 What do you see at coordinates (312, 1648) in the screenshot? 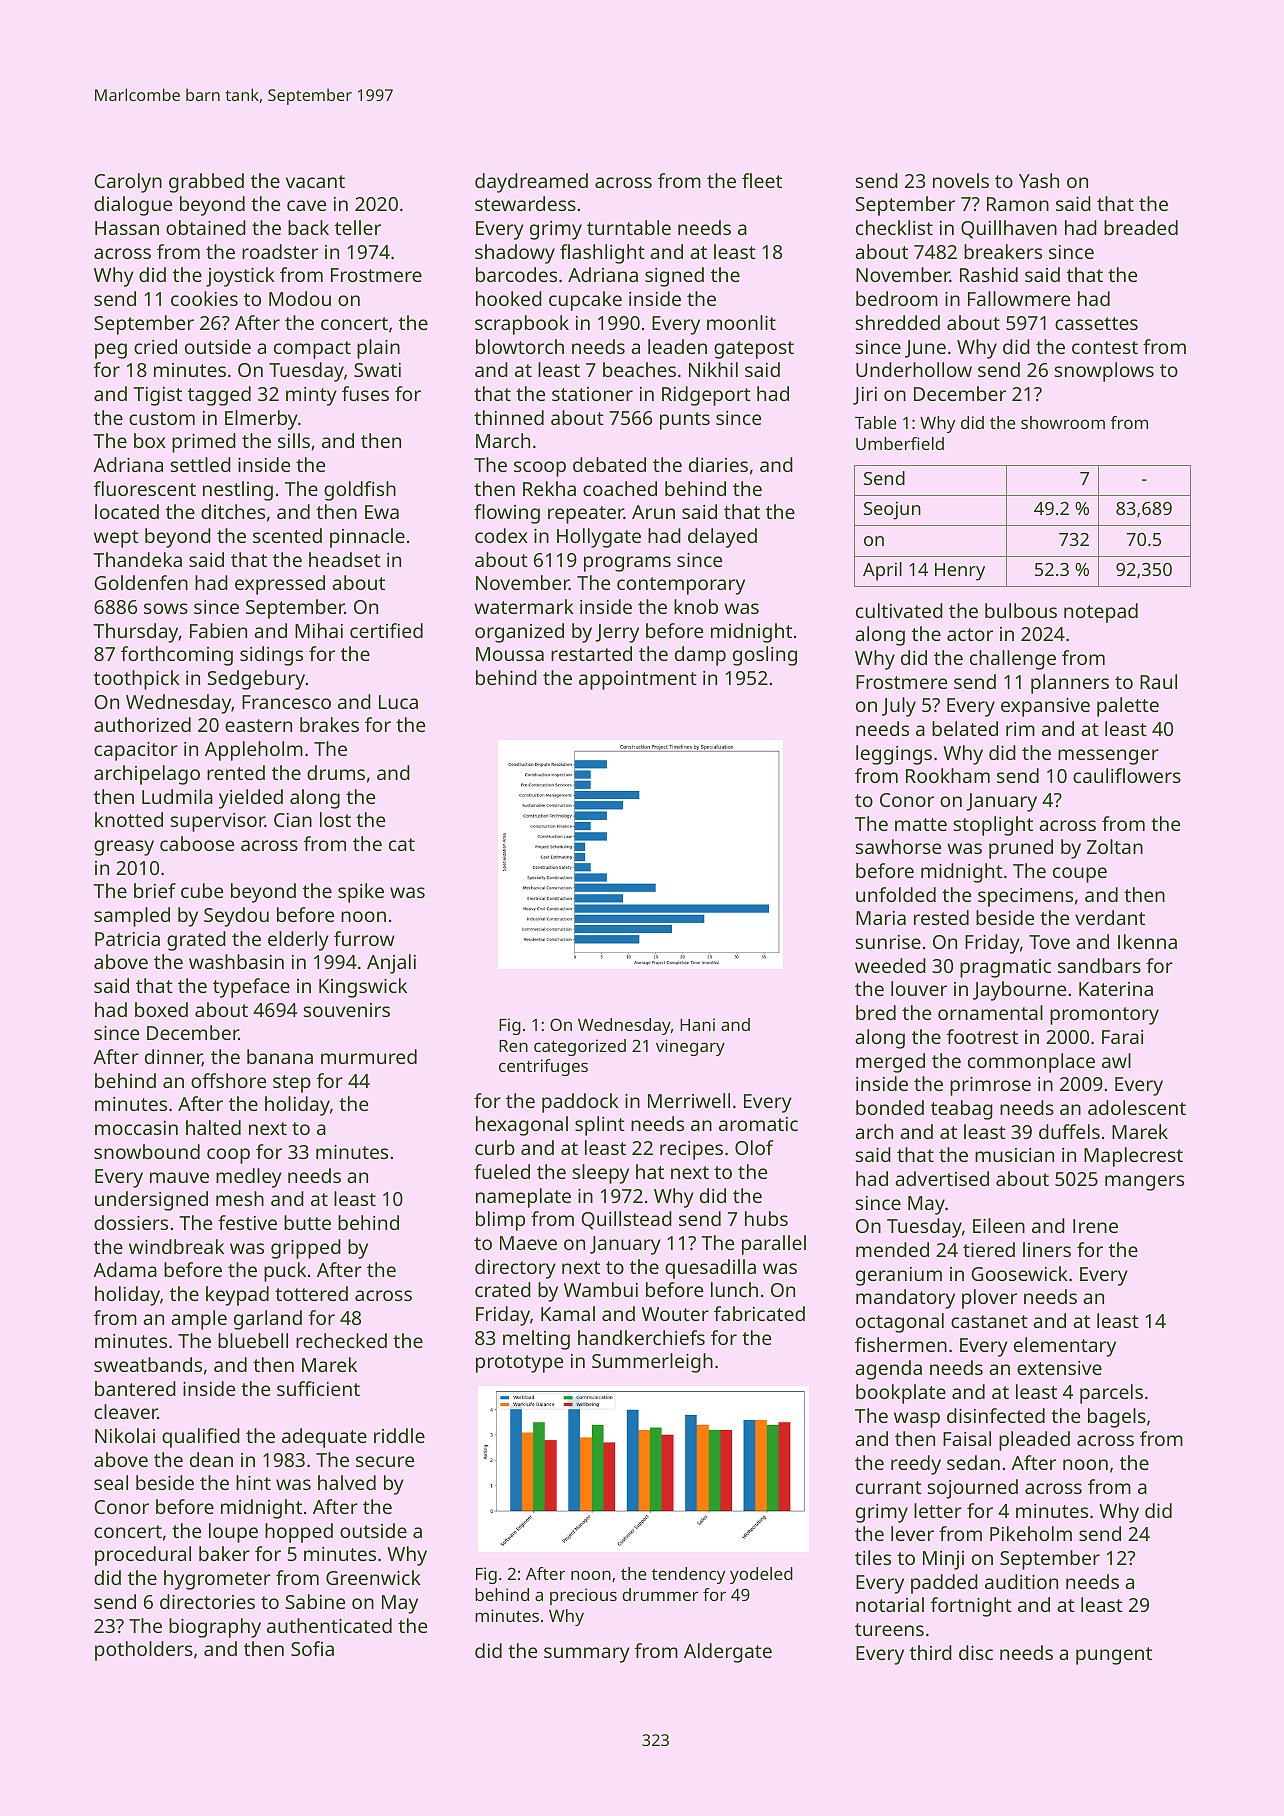
I see `Sofia` at bounding box center [312, 1648].
